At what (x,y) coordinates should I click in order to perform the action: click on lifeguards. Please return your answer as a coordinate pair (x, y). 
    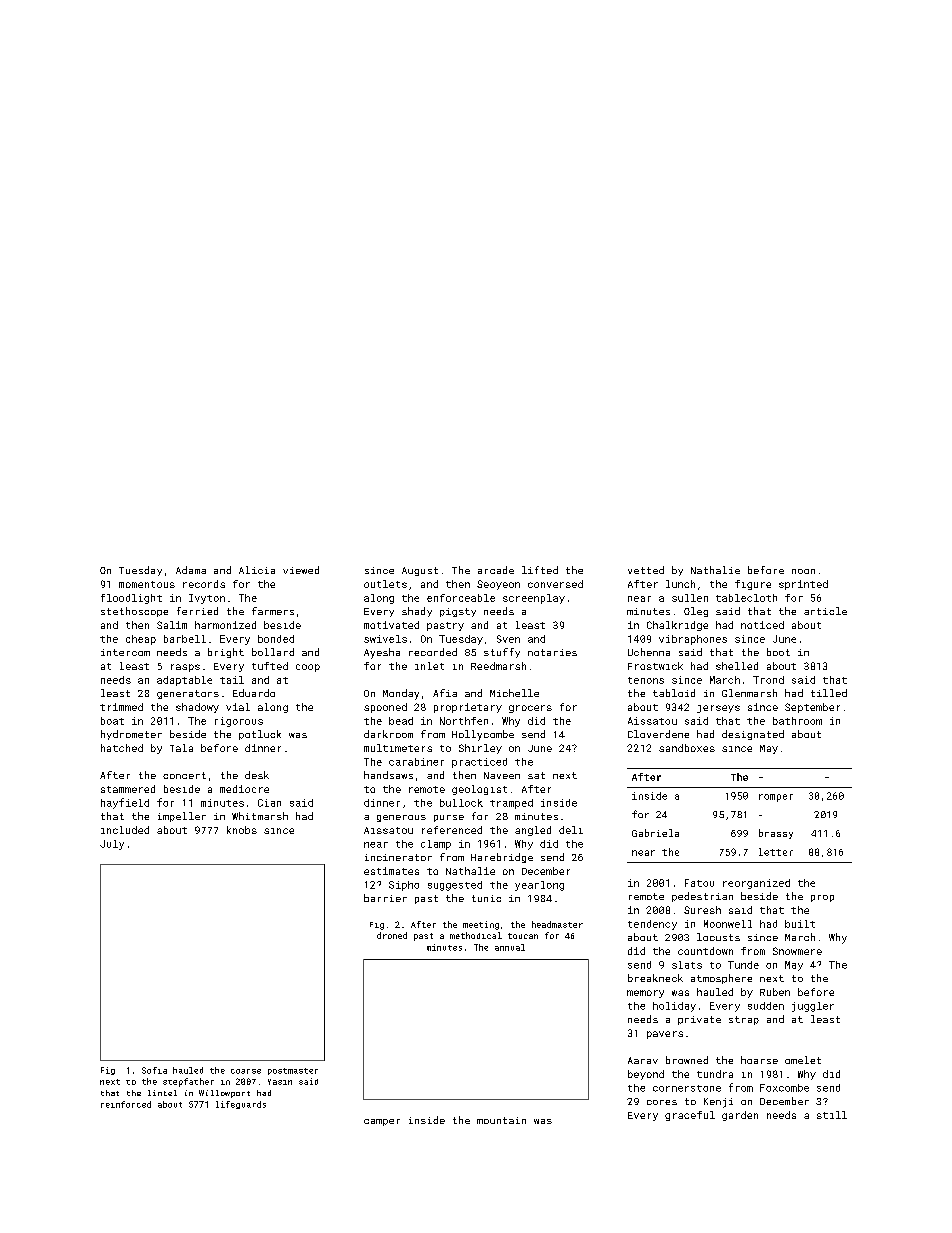
    Looking at the image, I should click on (241, 1105).
